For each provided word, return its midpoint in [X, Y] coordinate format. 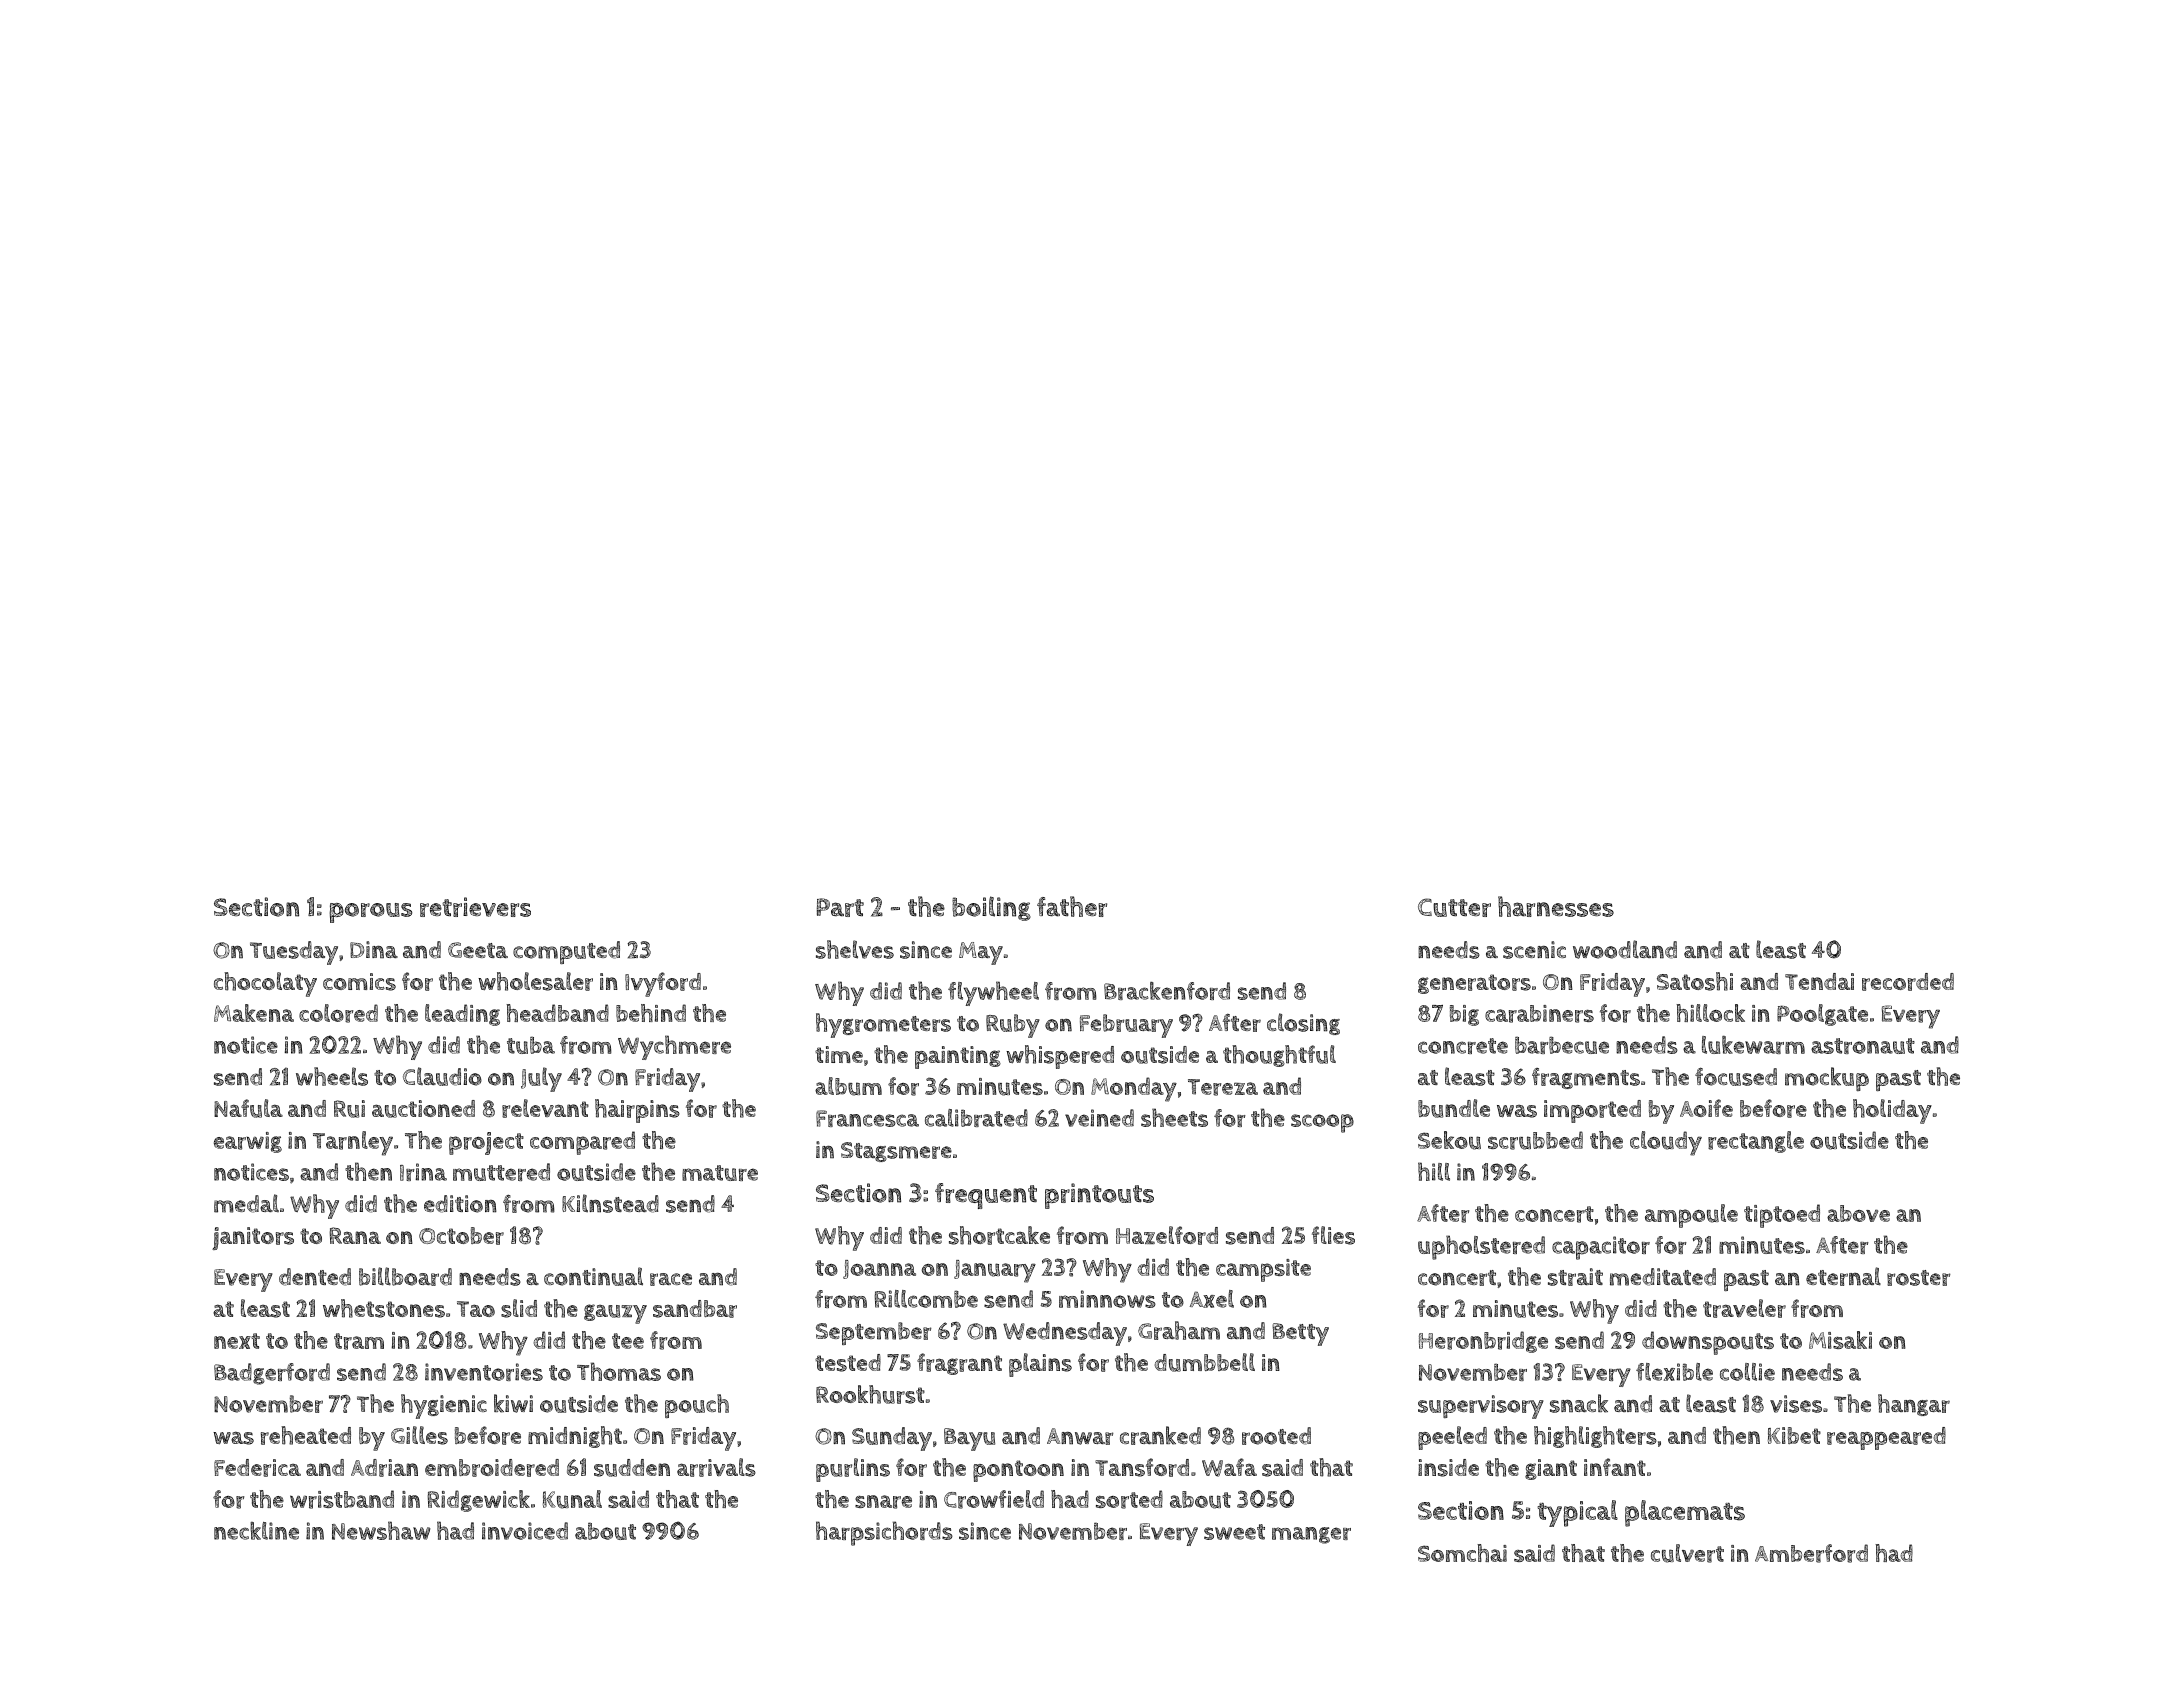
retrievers [475, 907]
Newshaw [381, 1530]
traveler [1744, 1308]
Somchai [1462, 1553]
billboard [405, 1276]
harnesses [1556, 906]
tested [848, 1363]
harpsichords [884, 1533]
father [1072, 906]
